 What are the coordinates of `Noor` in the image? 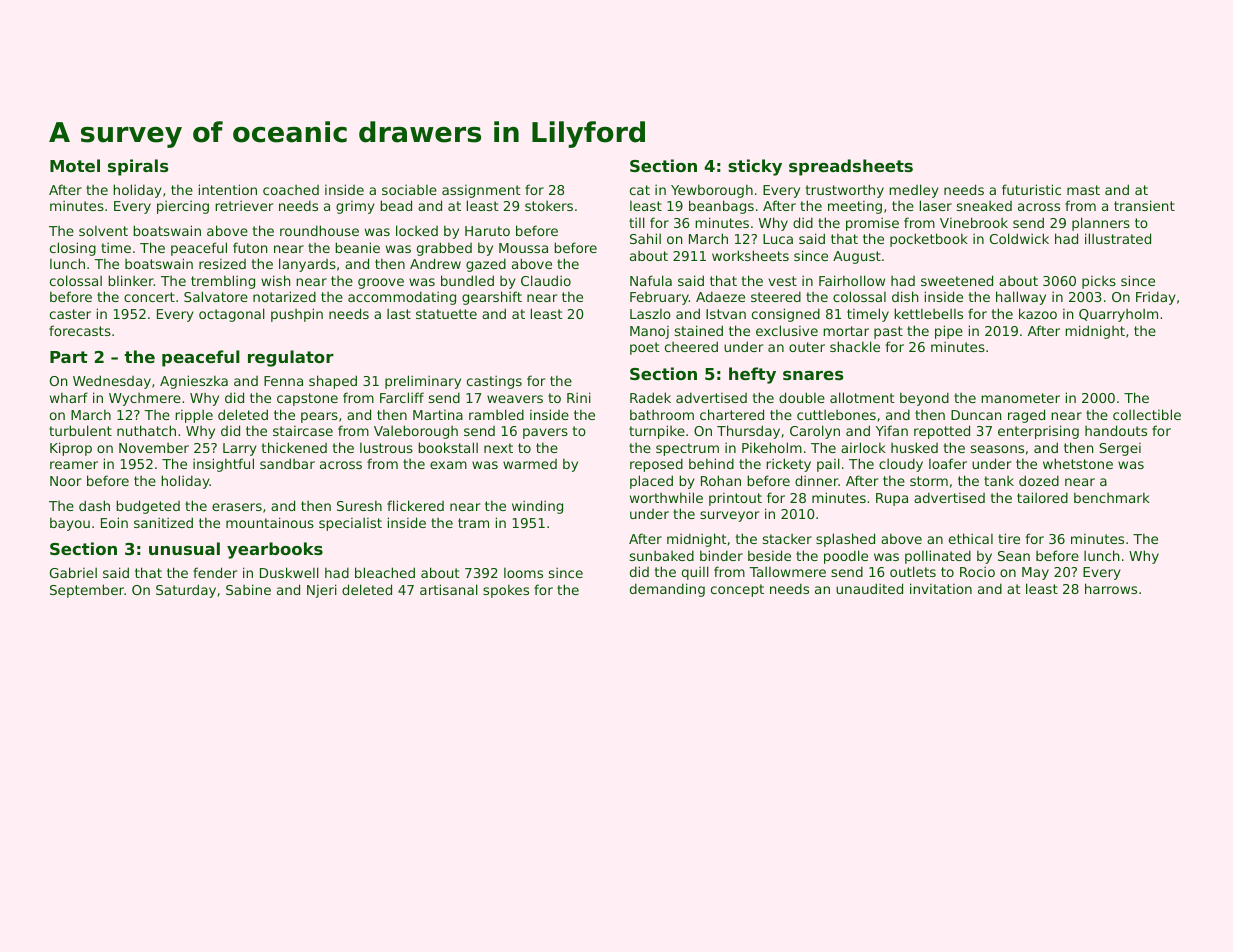 It's located at (65, 481).
